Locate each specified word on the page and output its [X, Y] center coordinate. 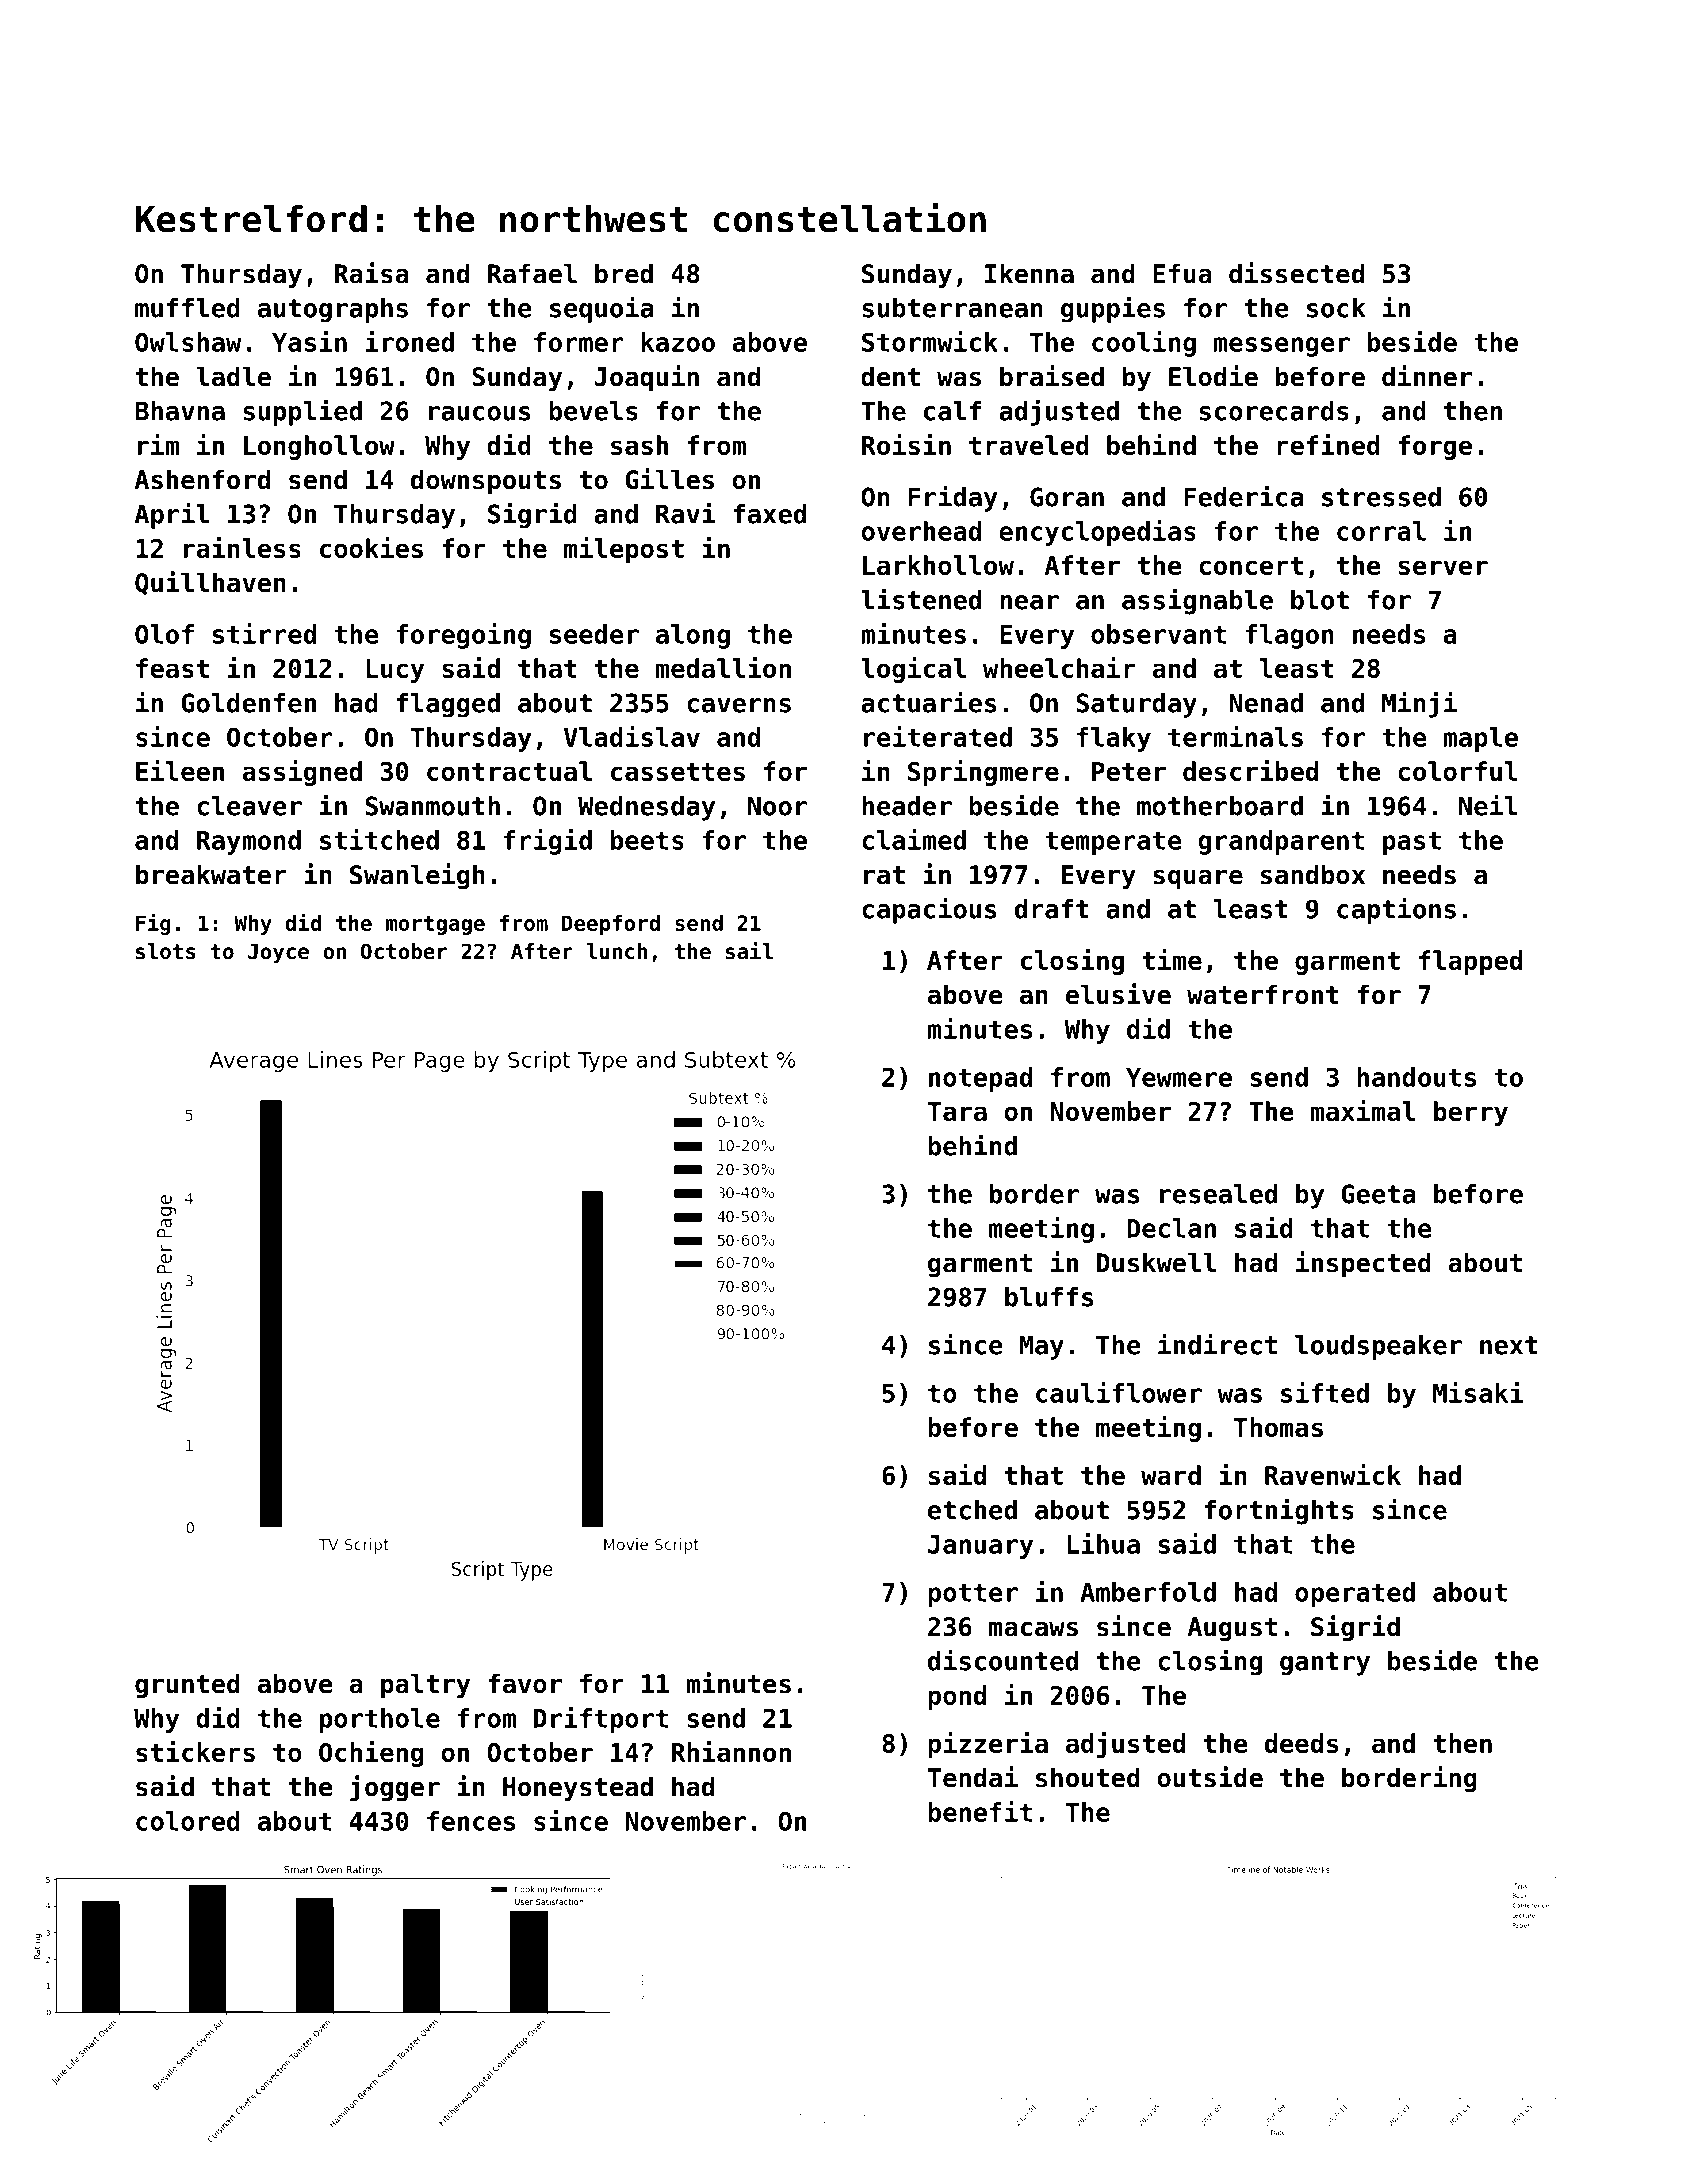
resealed [1218, 1194]
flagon [1289, 636]
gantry [1325, 1664]
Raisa [372, 273]
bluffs [1049, 1297]
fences [471, 1821]
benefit [980, 1811]
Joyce [278, 954]
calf [952, 411]
